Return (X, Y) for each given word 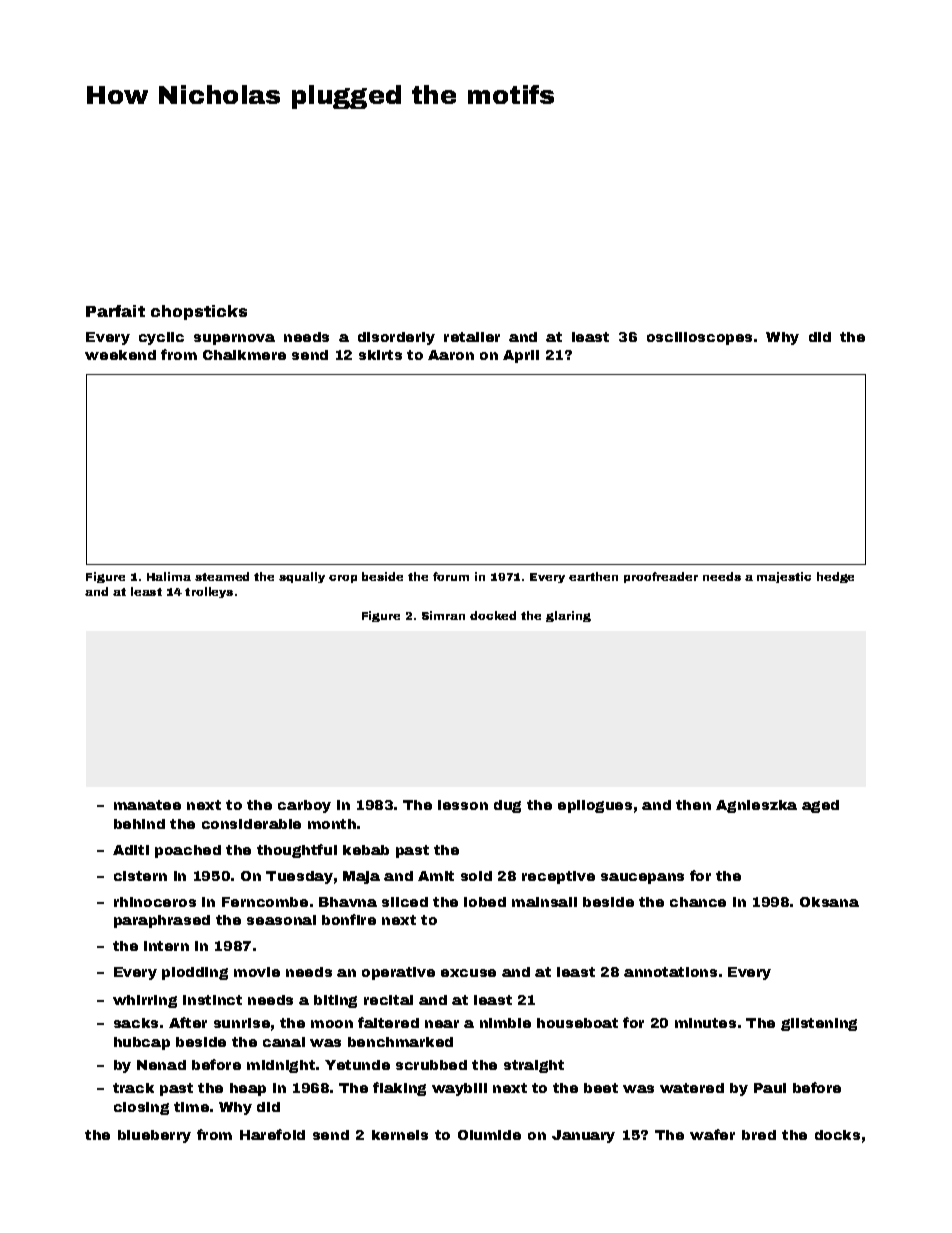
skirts (380, 355)
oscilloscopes (699, 338)
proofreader (661, 577)
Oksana (829, 902)
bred (759, 1135)
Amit (436, 876)
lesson (463, 805)
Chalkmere (244, 355)
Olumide (489, 1135)
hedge (835, 577)
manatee (147, 805)
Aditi (131, 850)
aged (820, 806)
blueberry (154, 1136)
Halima (169, 576)
